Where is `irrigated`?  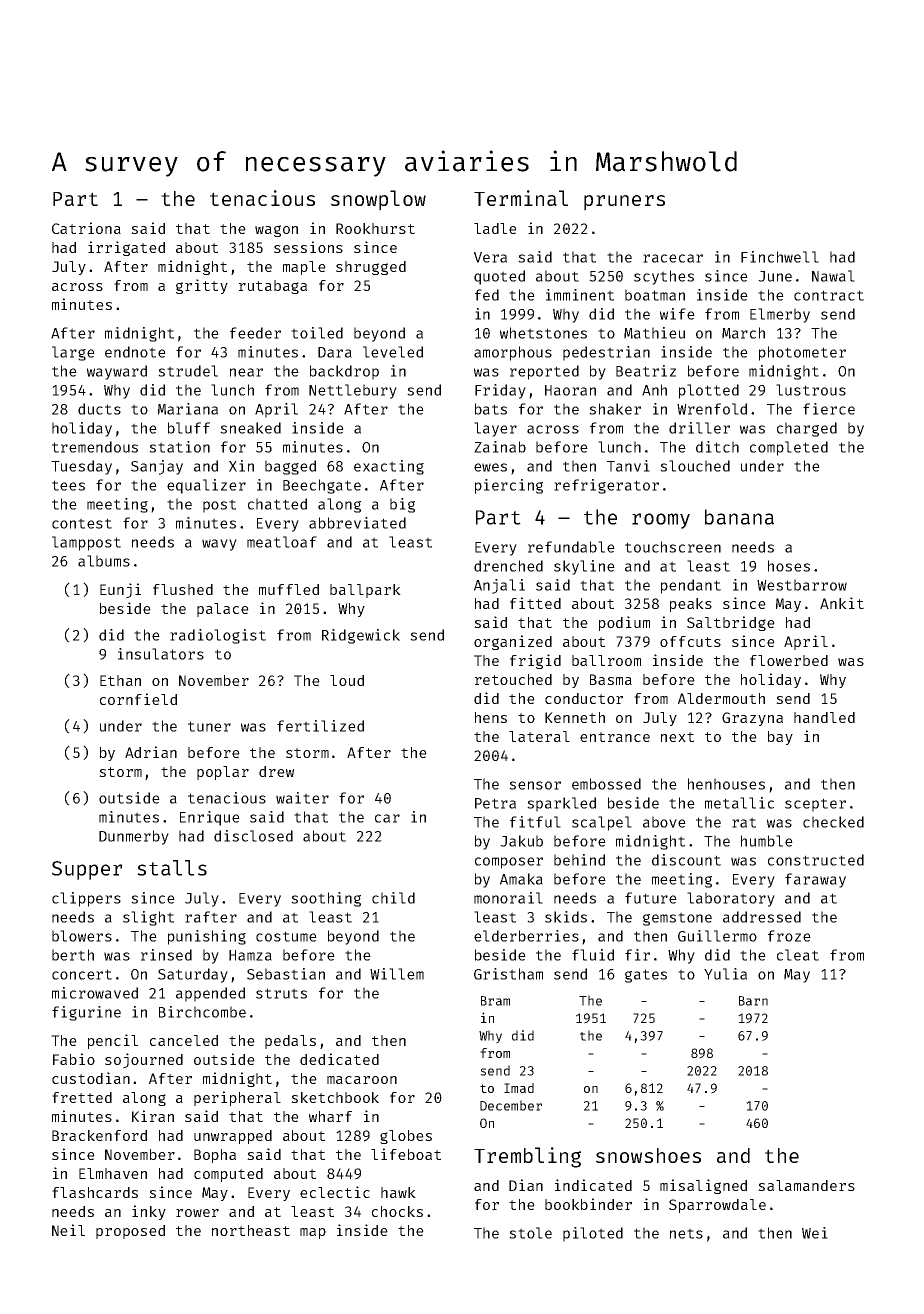 irrigated is located at coordinates (126, 248).
